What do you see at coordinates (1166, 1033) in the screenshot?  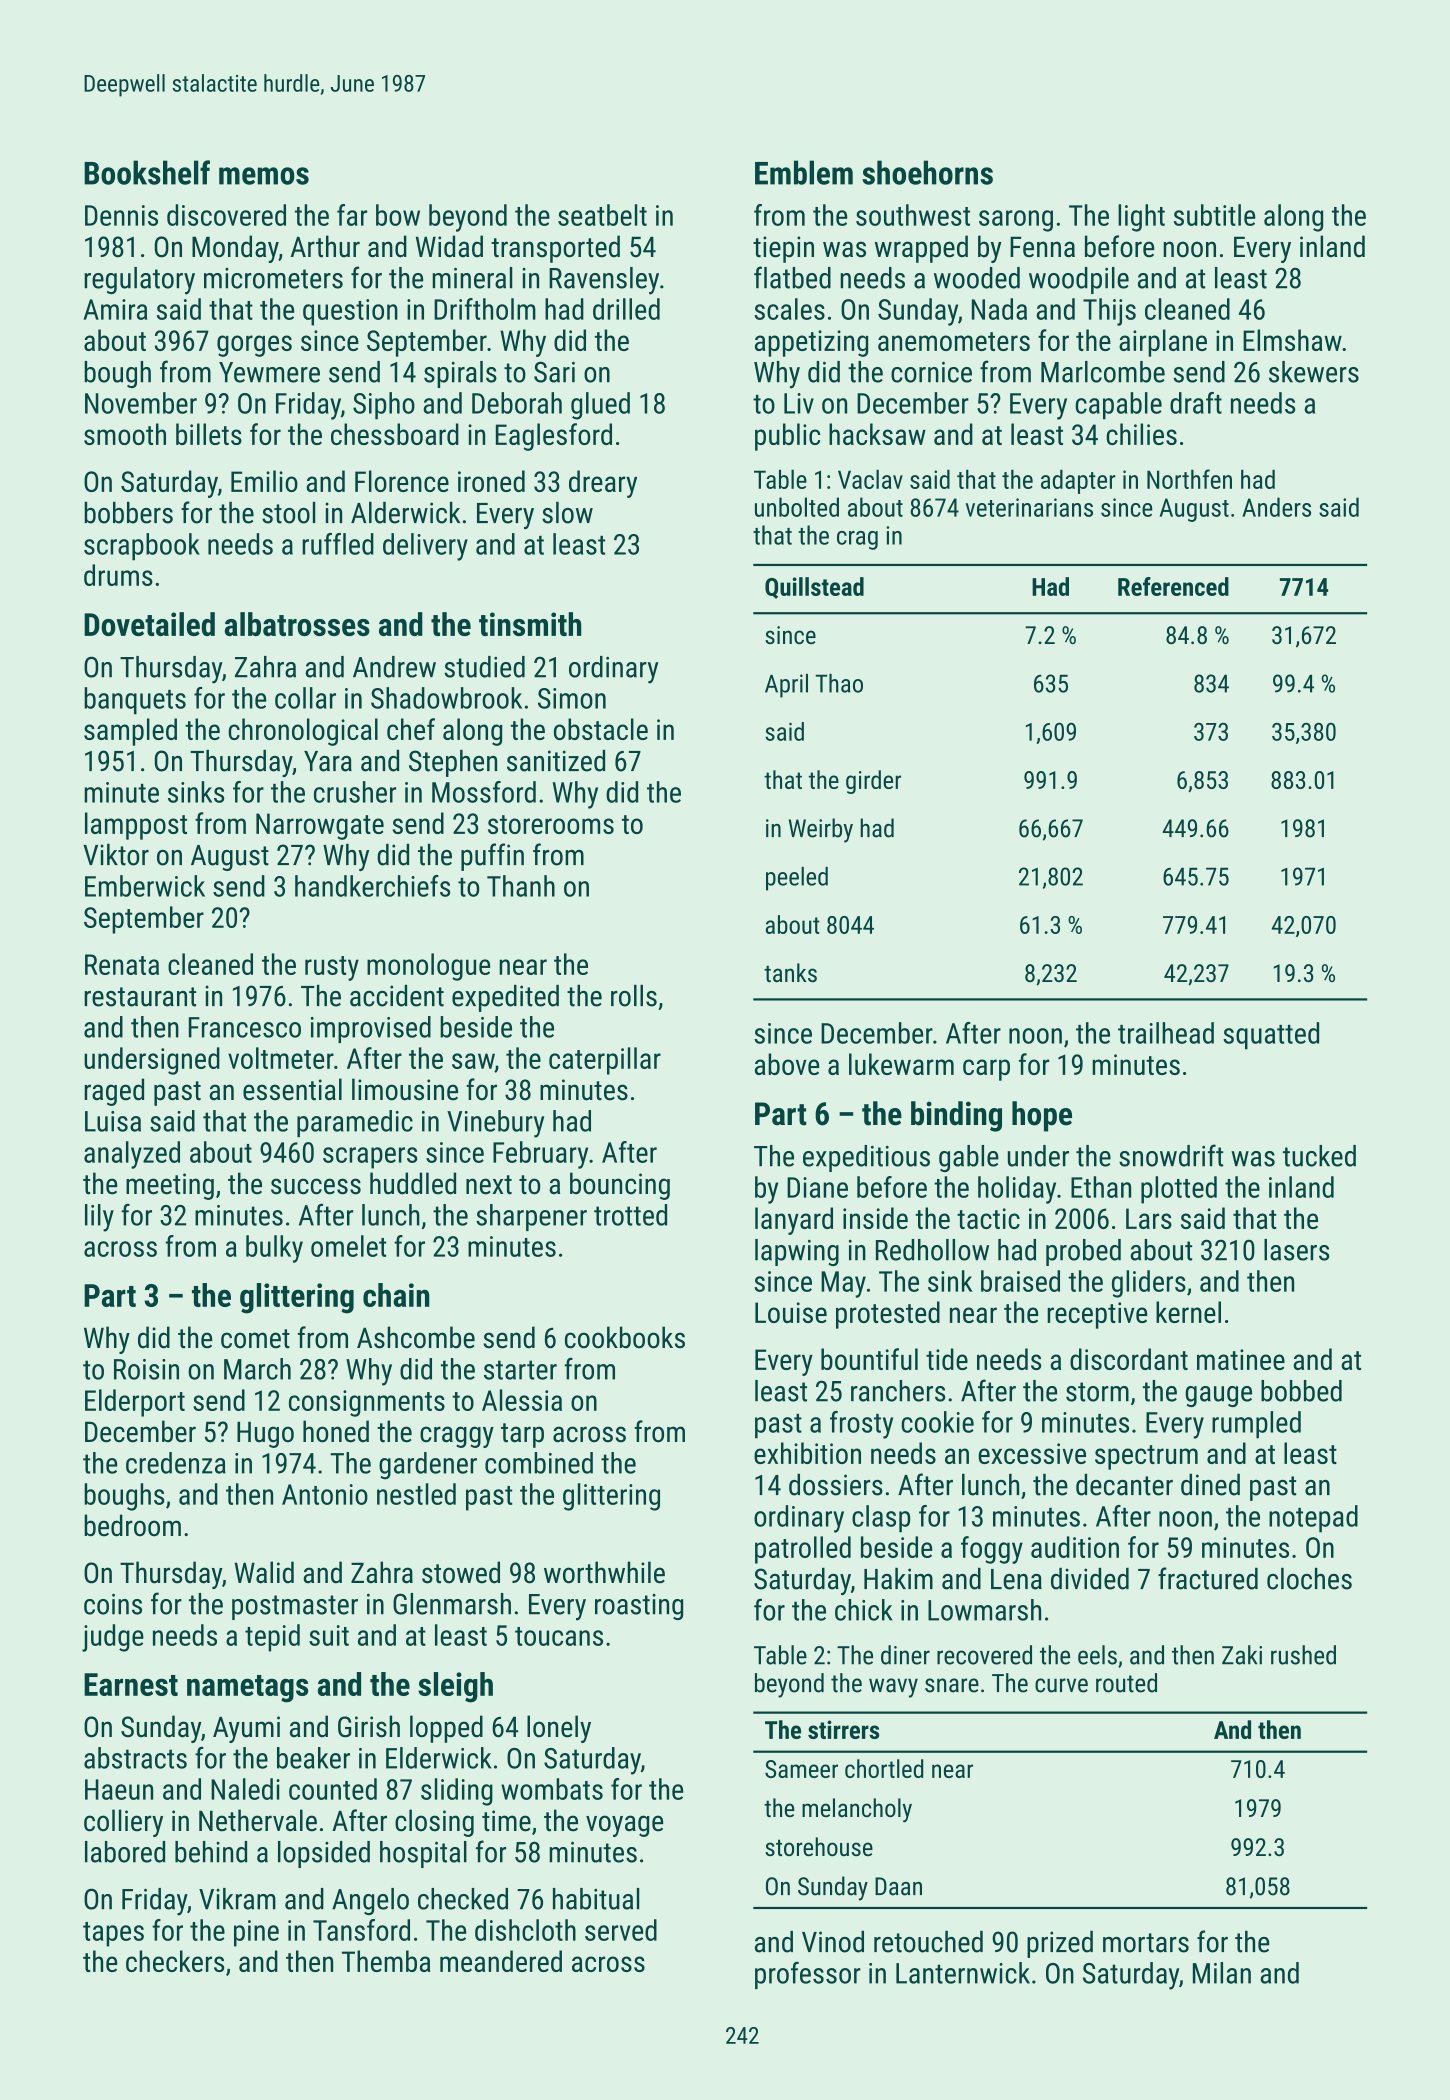 I see `trailhead` at bounding box center [1166, 1033].
